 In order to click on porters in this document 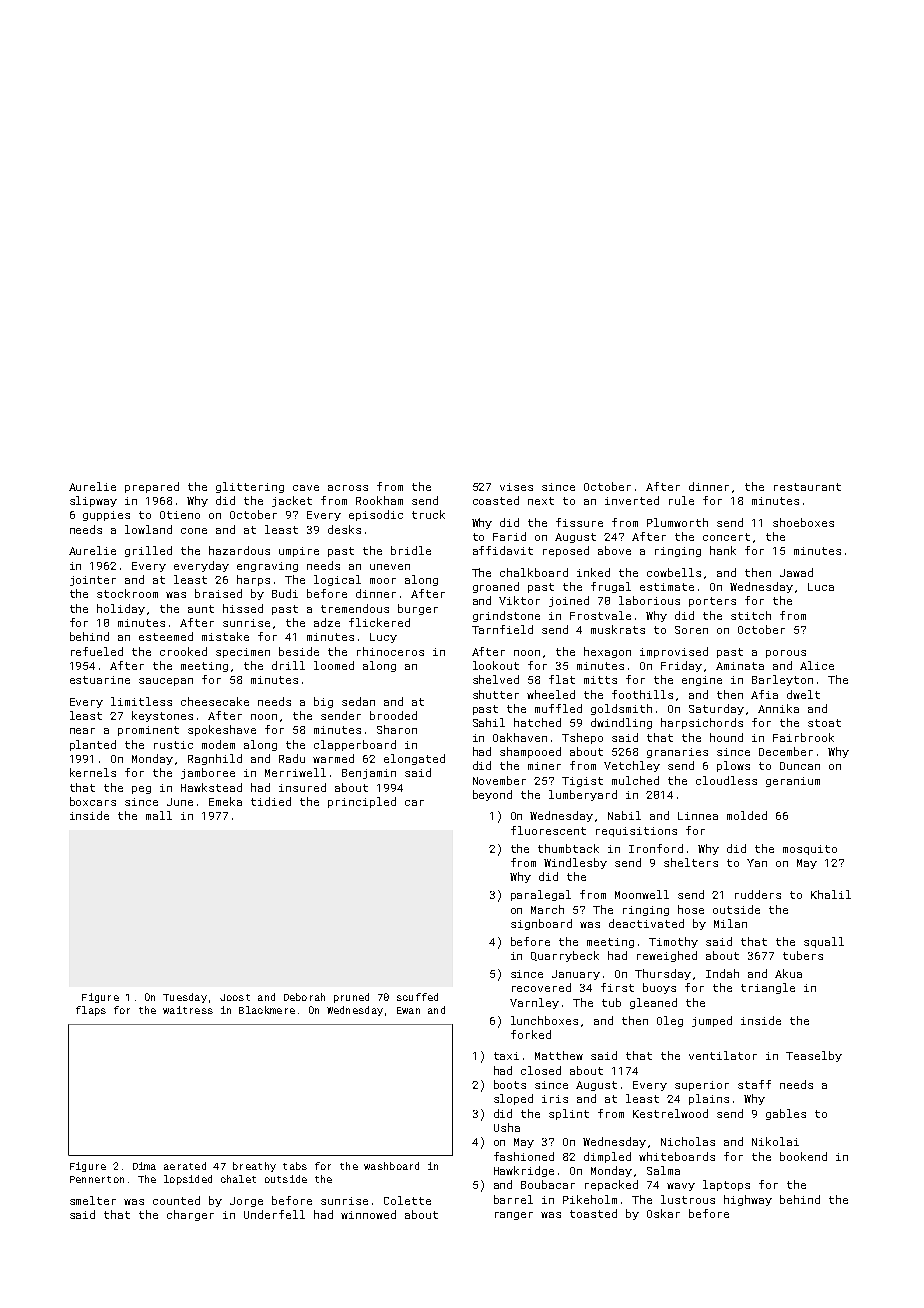, I will do `click(712, 602)`.
